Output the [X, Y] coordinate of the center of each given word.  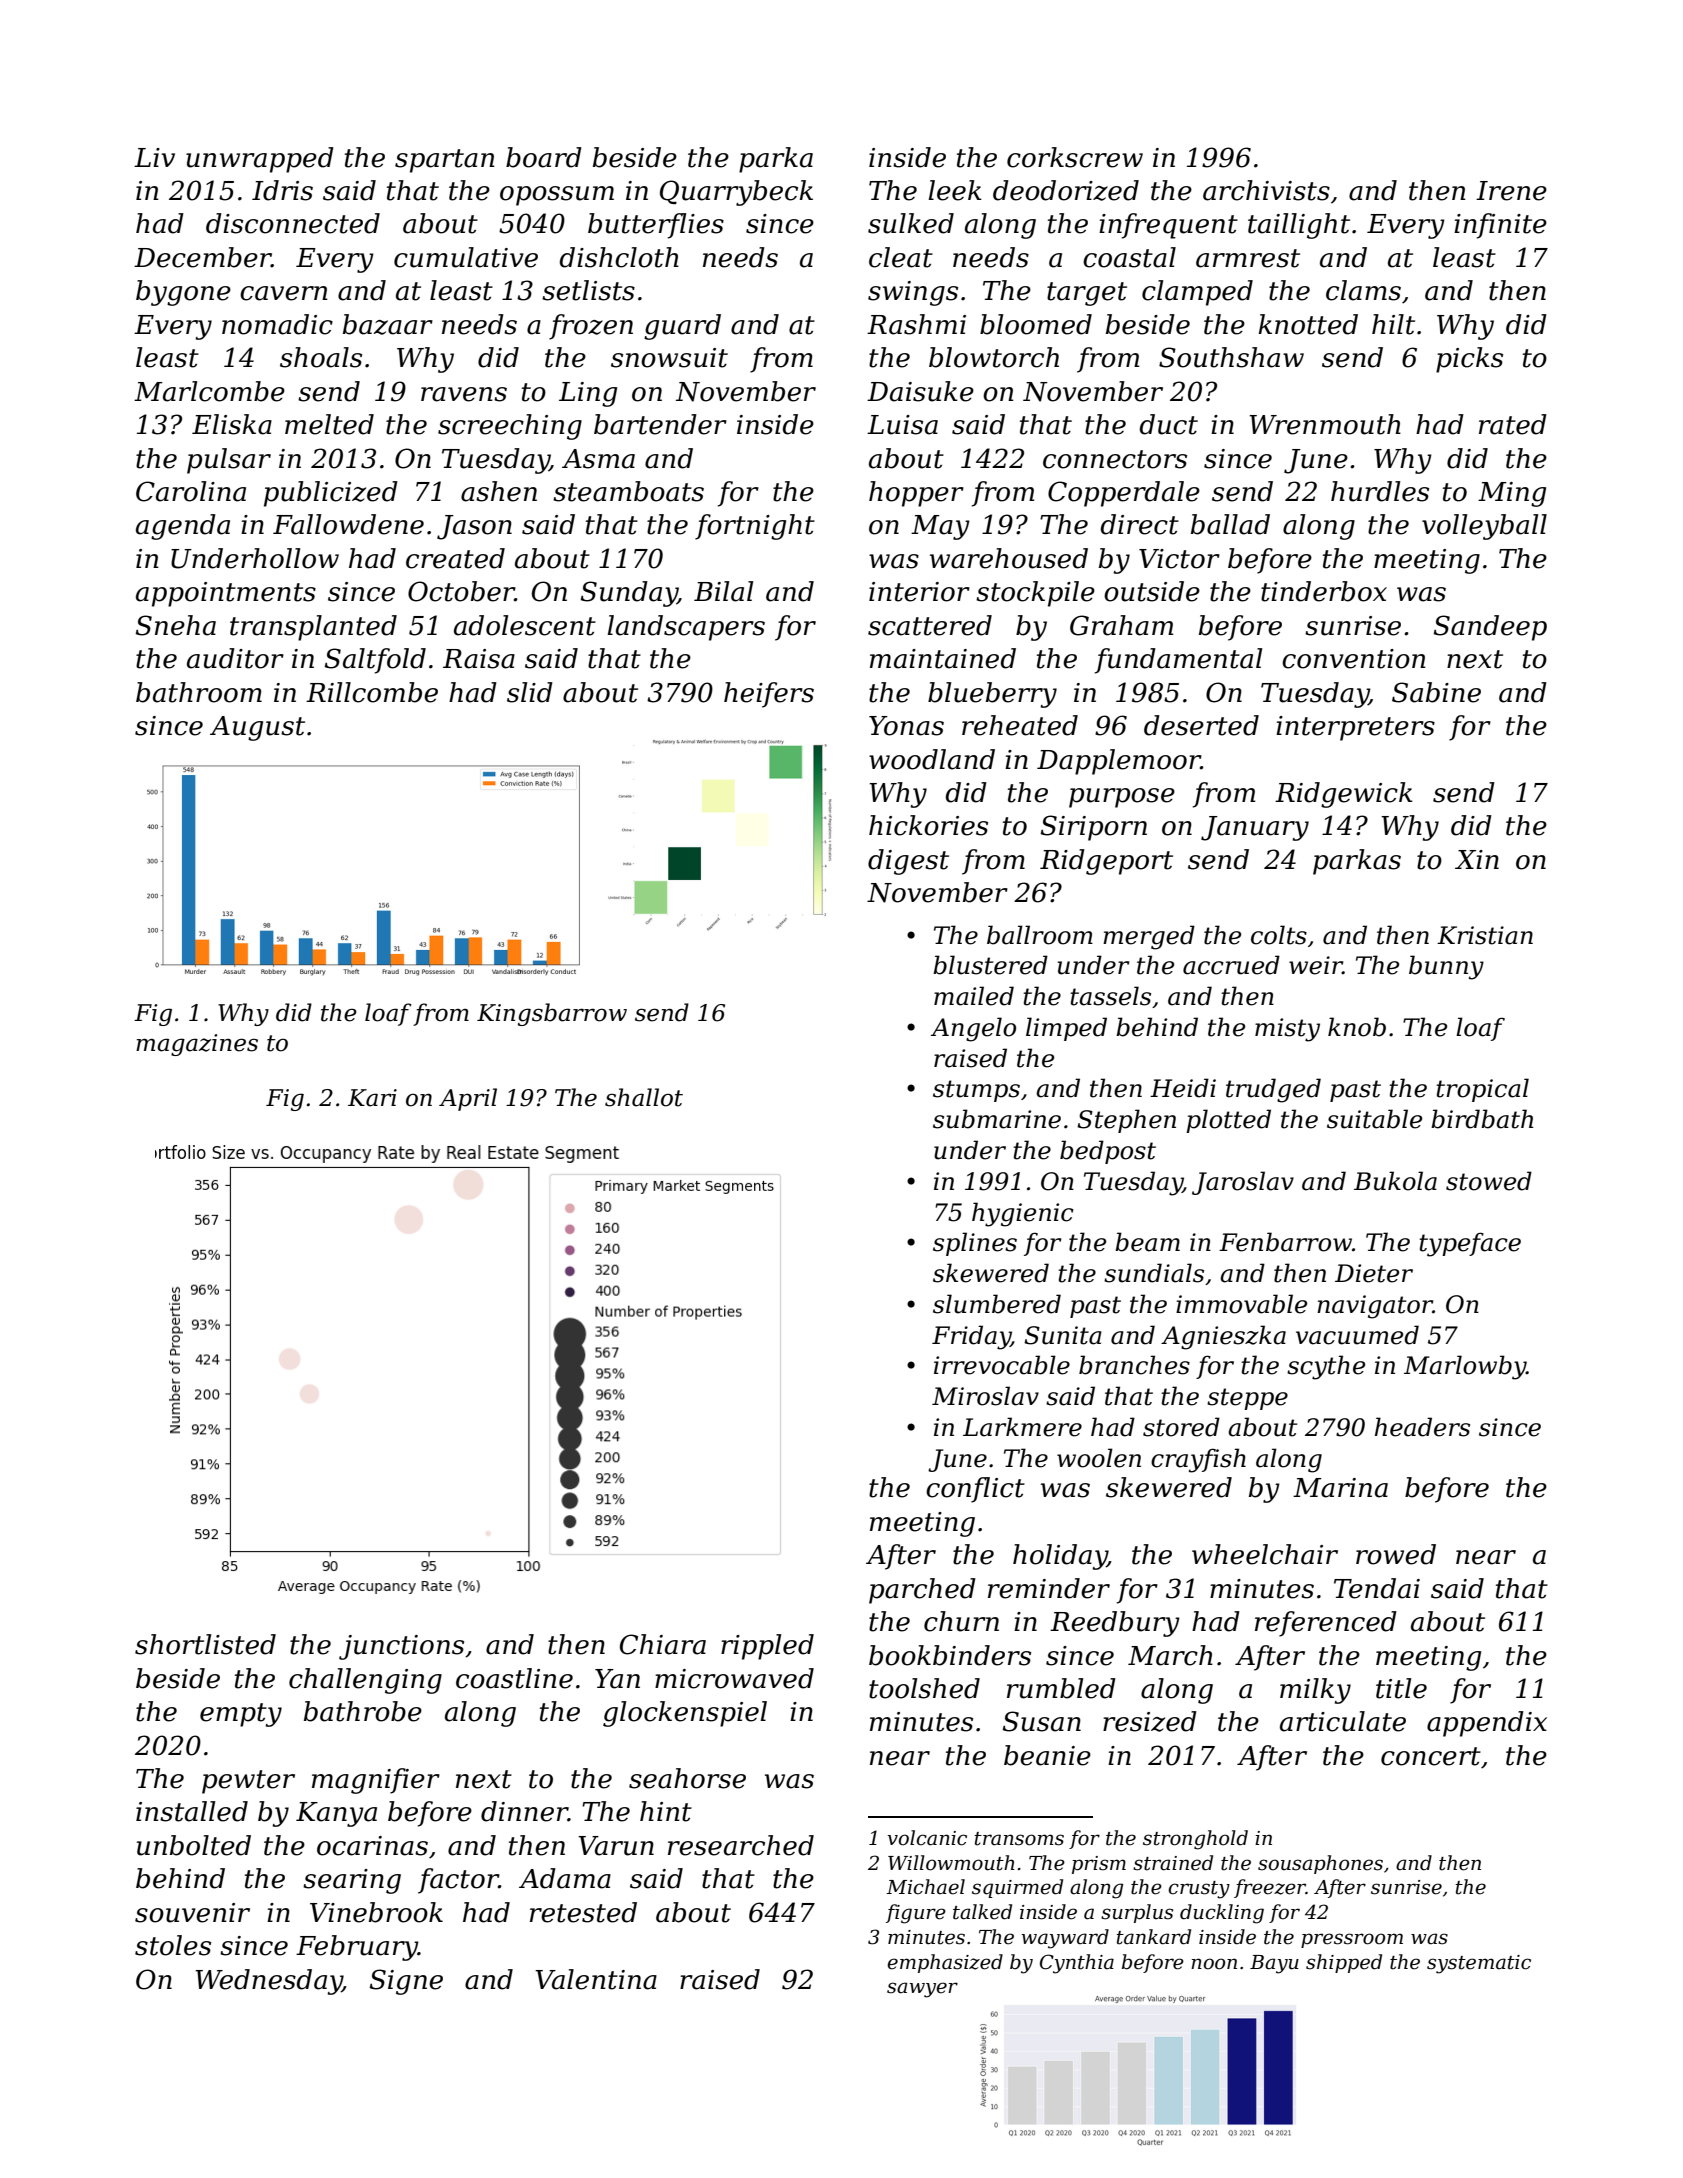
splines [975, 1244]
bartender [660, 424]
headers [1422, 1427]
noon [1214, 1964]
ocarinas [372, 1846]
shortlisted [205, 1644]
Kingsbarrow [552, 1014]
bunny [1446, 967]
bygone [183, 293]
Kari [372, 1098]
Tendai [1377, 1588]
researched [741, 1845]
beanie [1047, 1755]
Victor [1179, 559]
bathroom [199, 692]
